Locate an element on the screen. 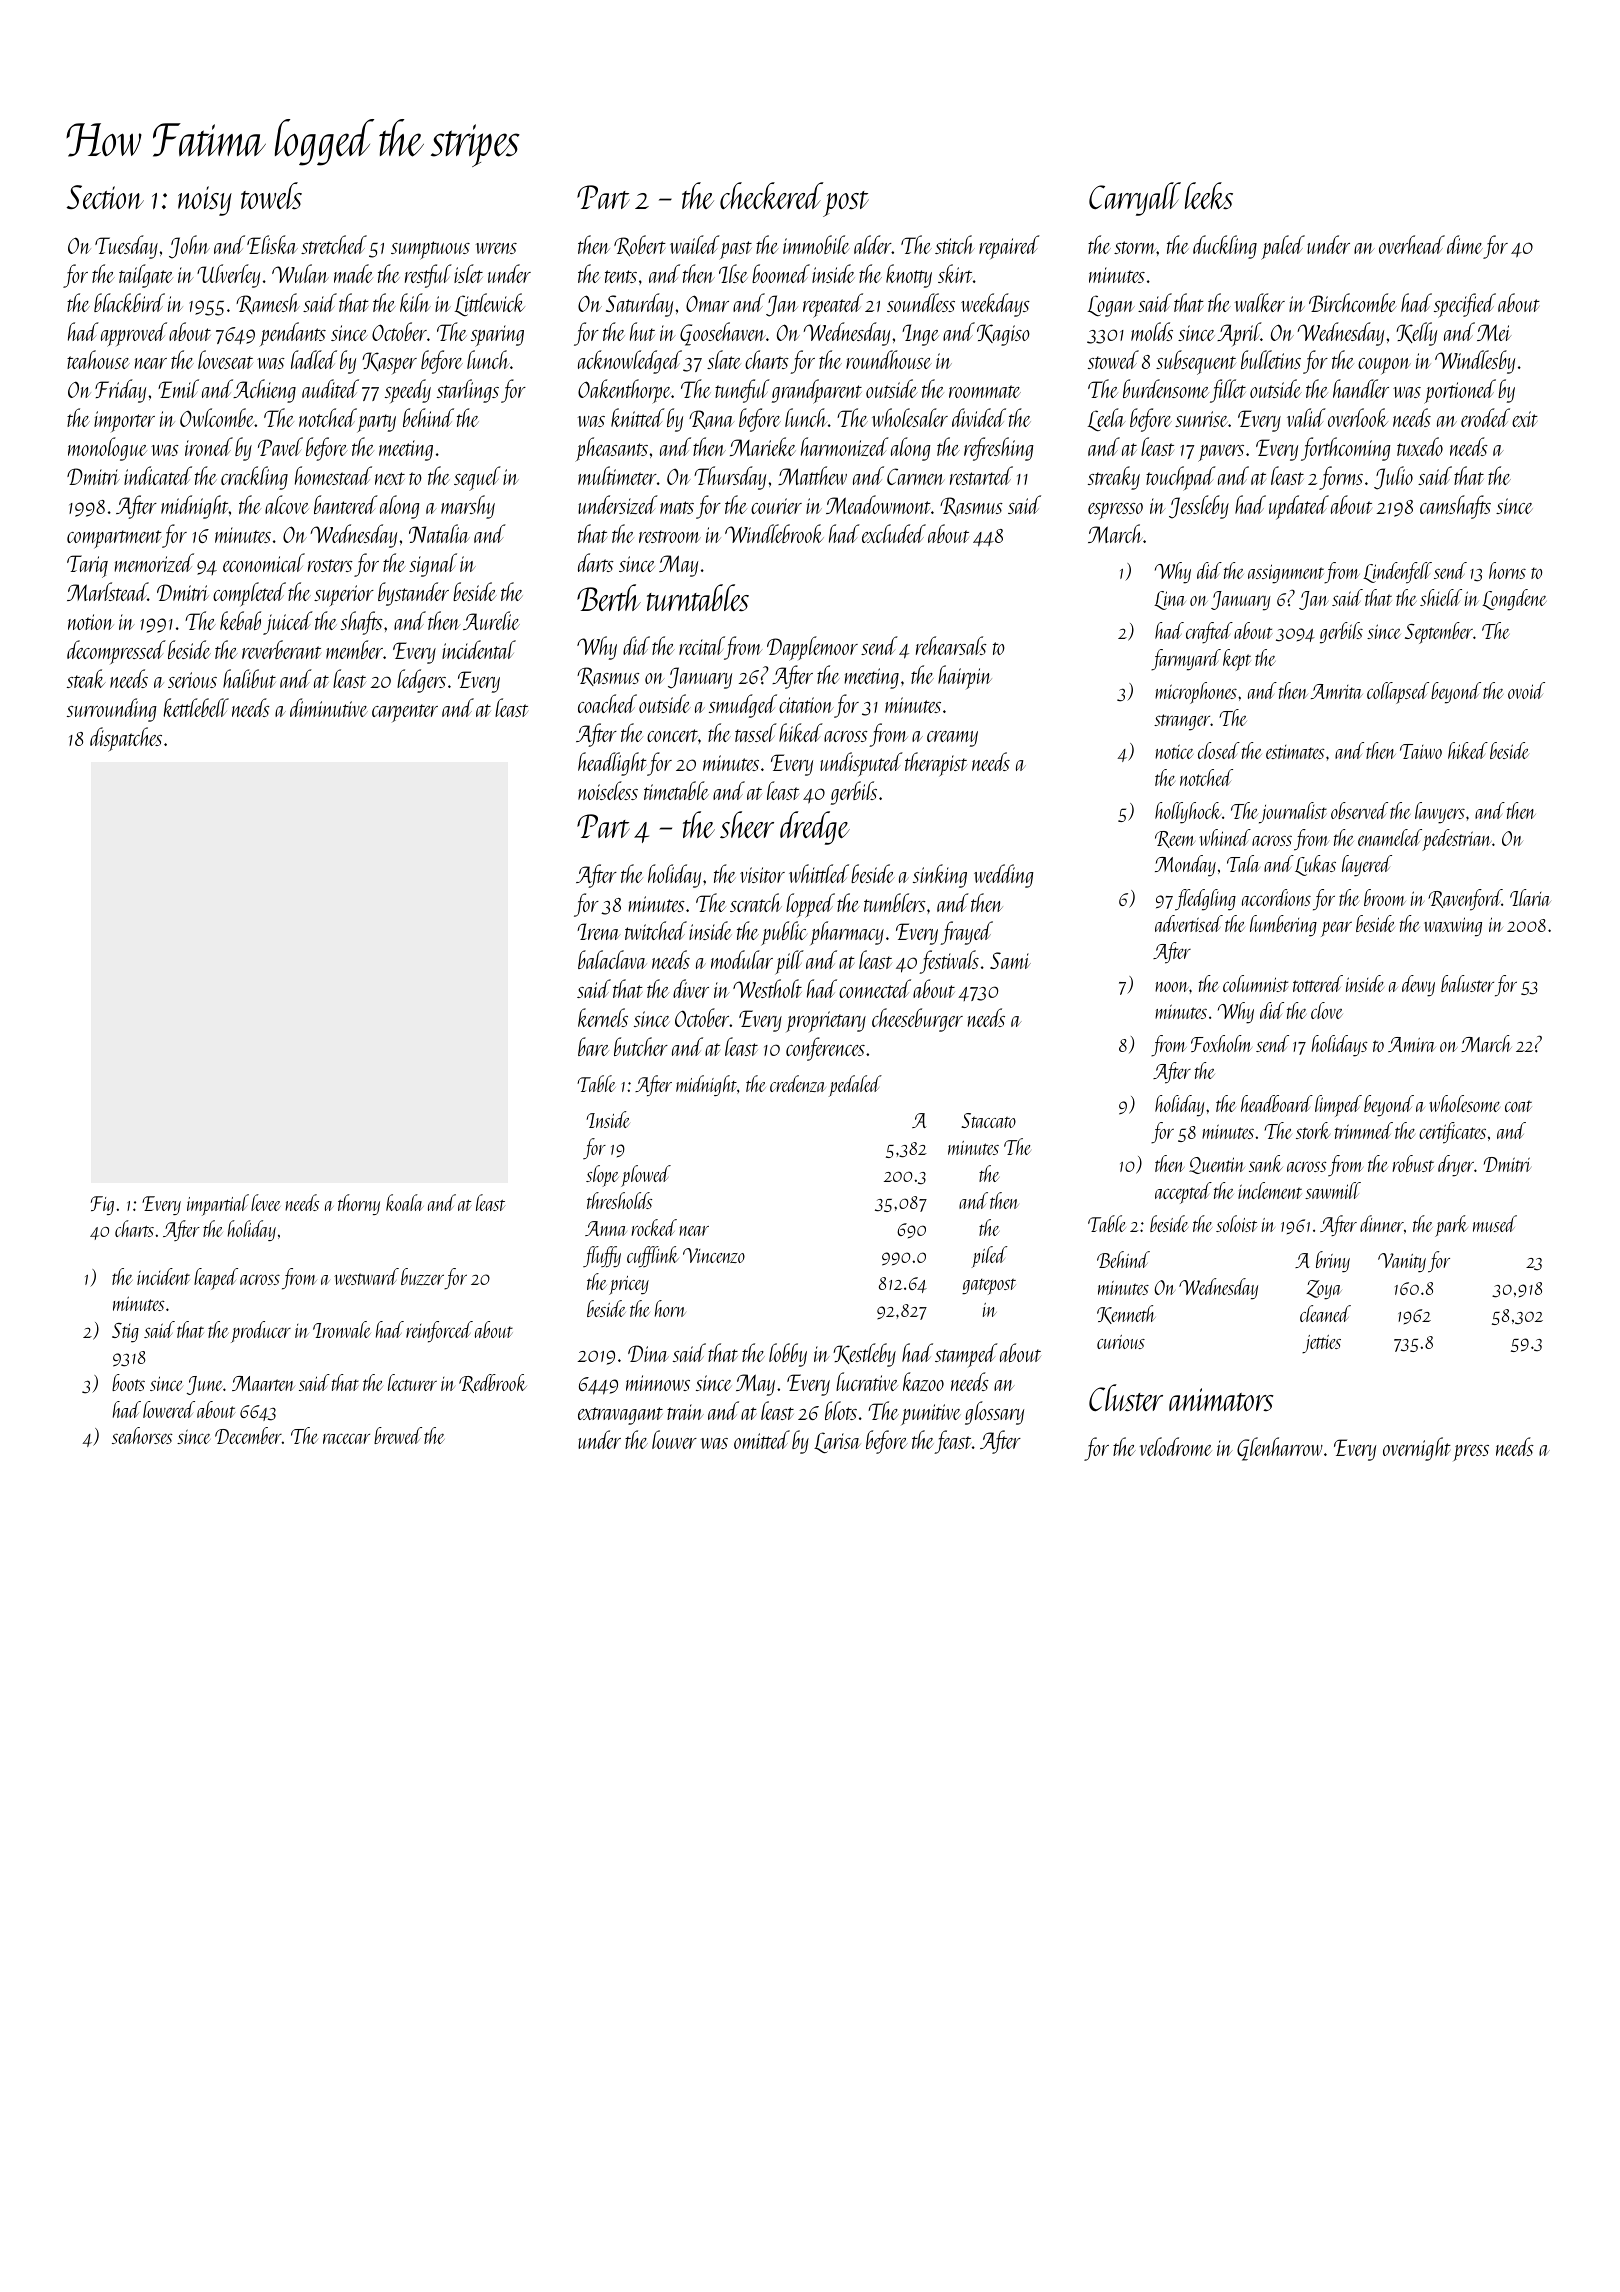 This screenshot has width=1620, height=2292. Larisa is located at coordinates (837, 1442).
